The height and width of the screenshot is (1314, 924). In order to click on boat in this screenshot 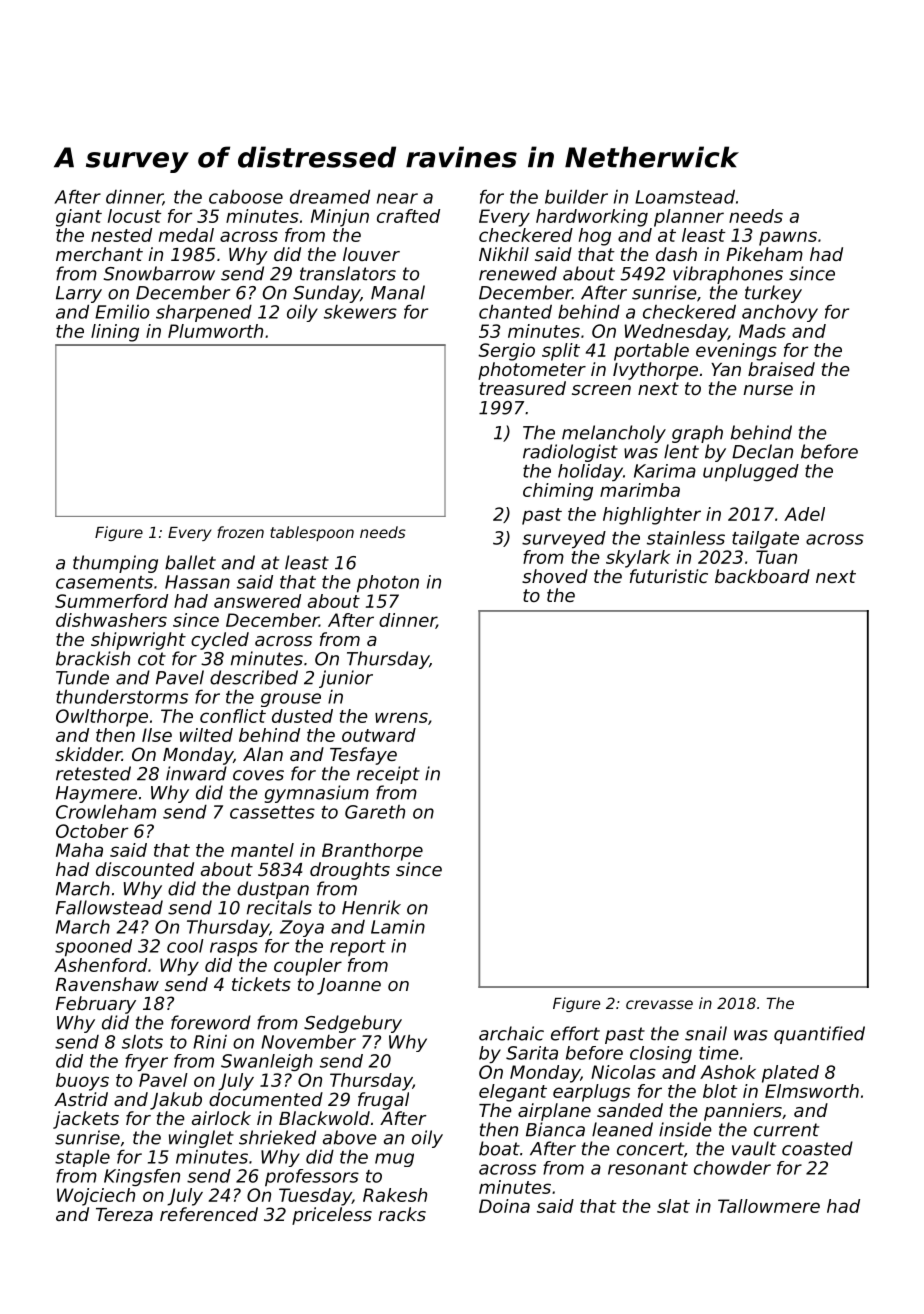, I will do `click(499, 1148)`.
